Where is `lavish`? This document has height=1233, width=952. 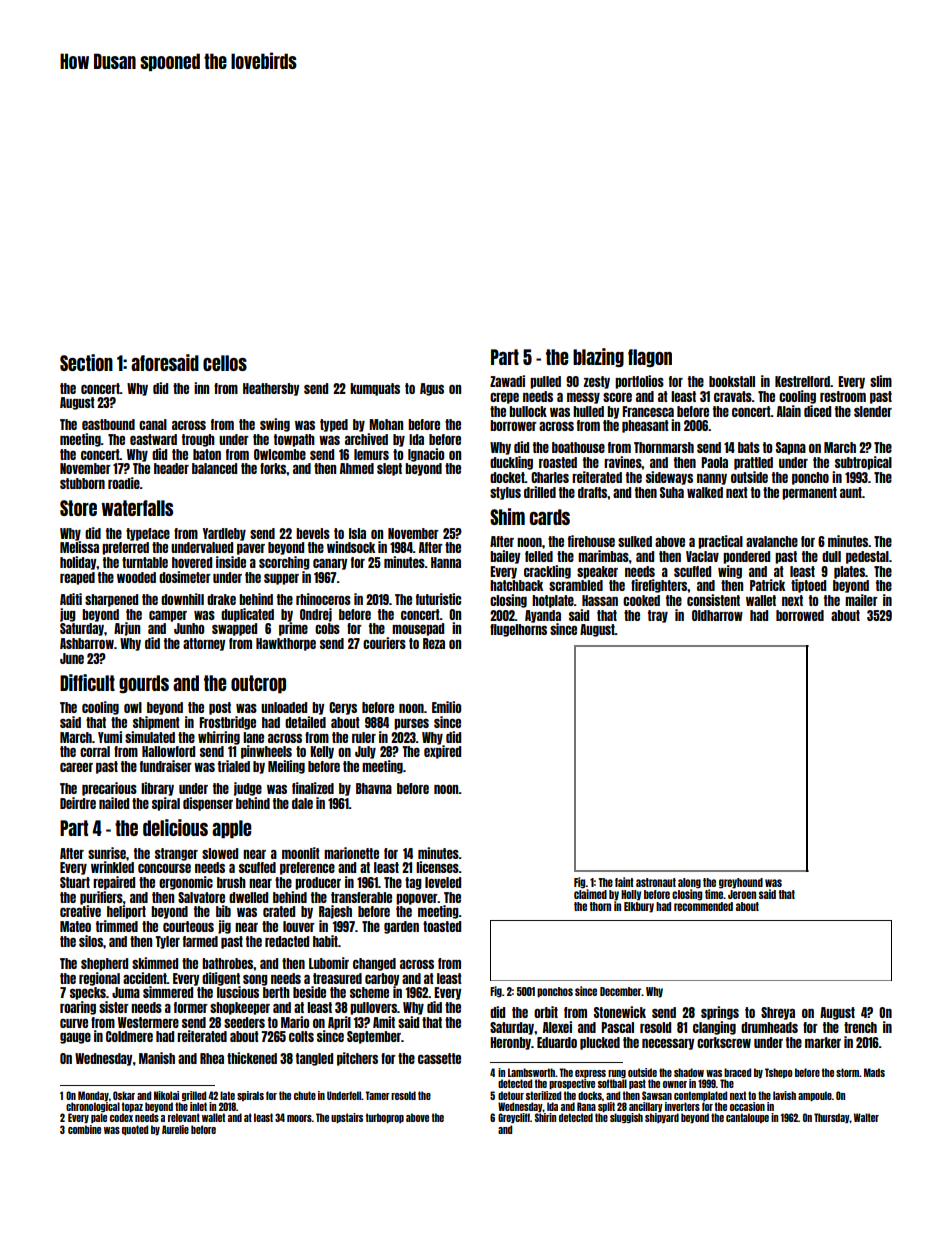
lavish is located at coordinates (784, 1095).
